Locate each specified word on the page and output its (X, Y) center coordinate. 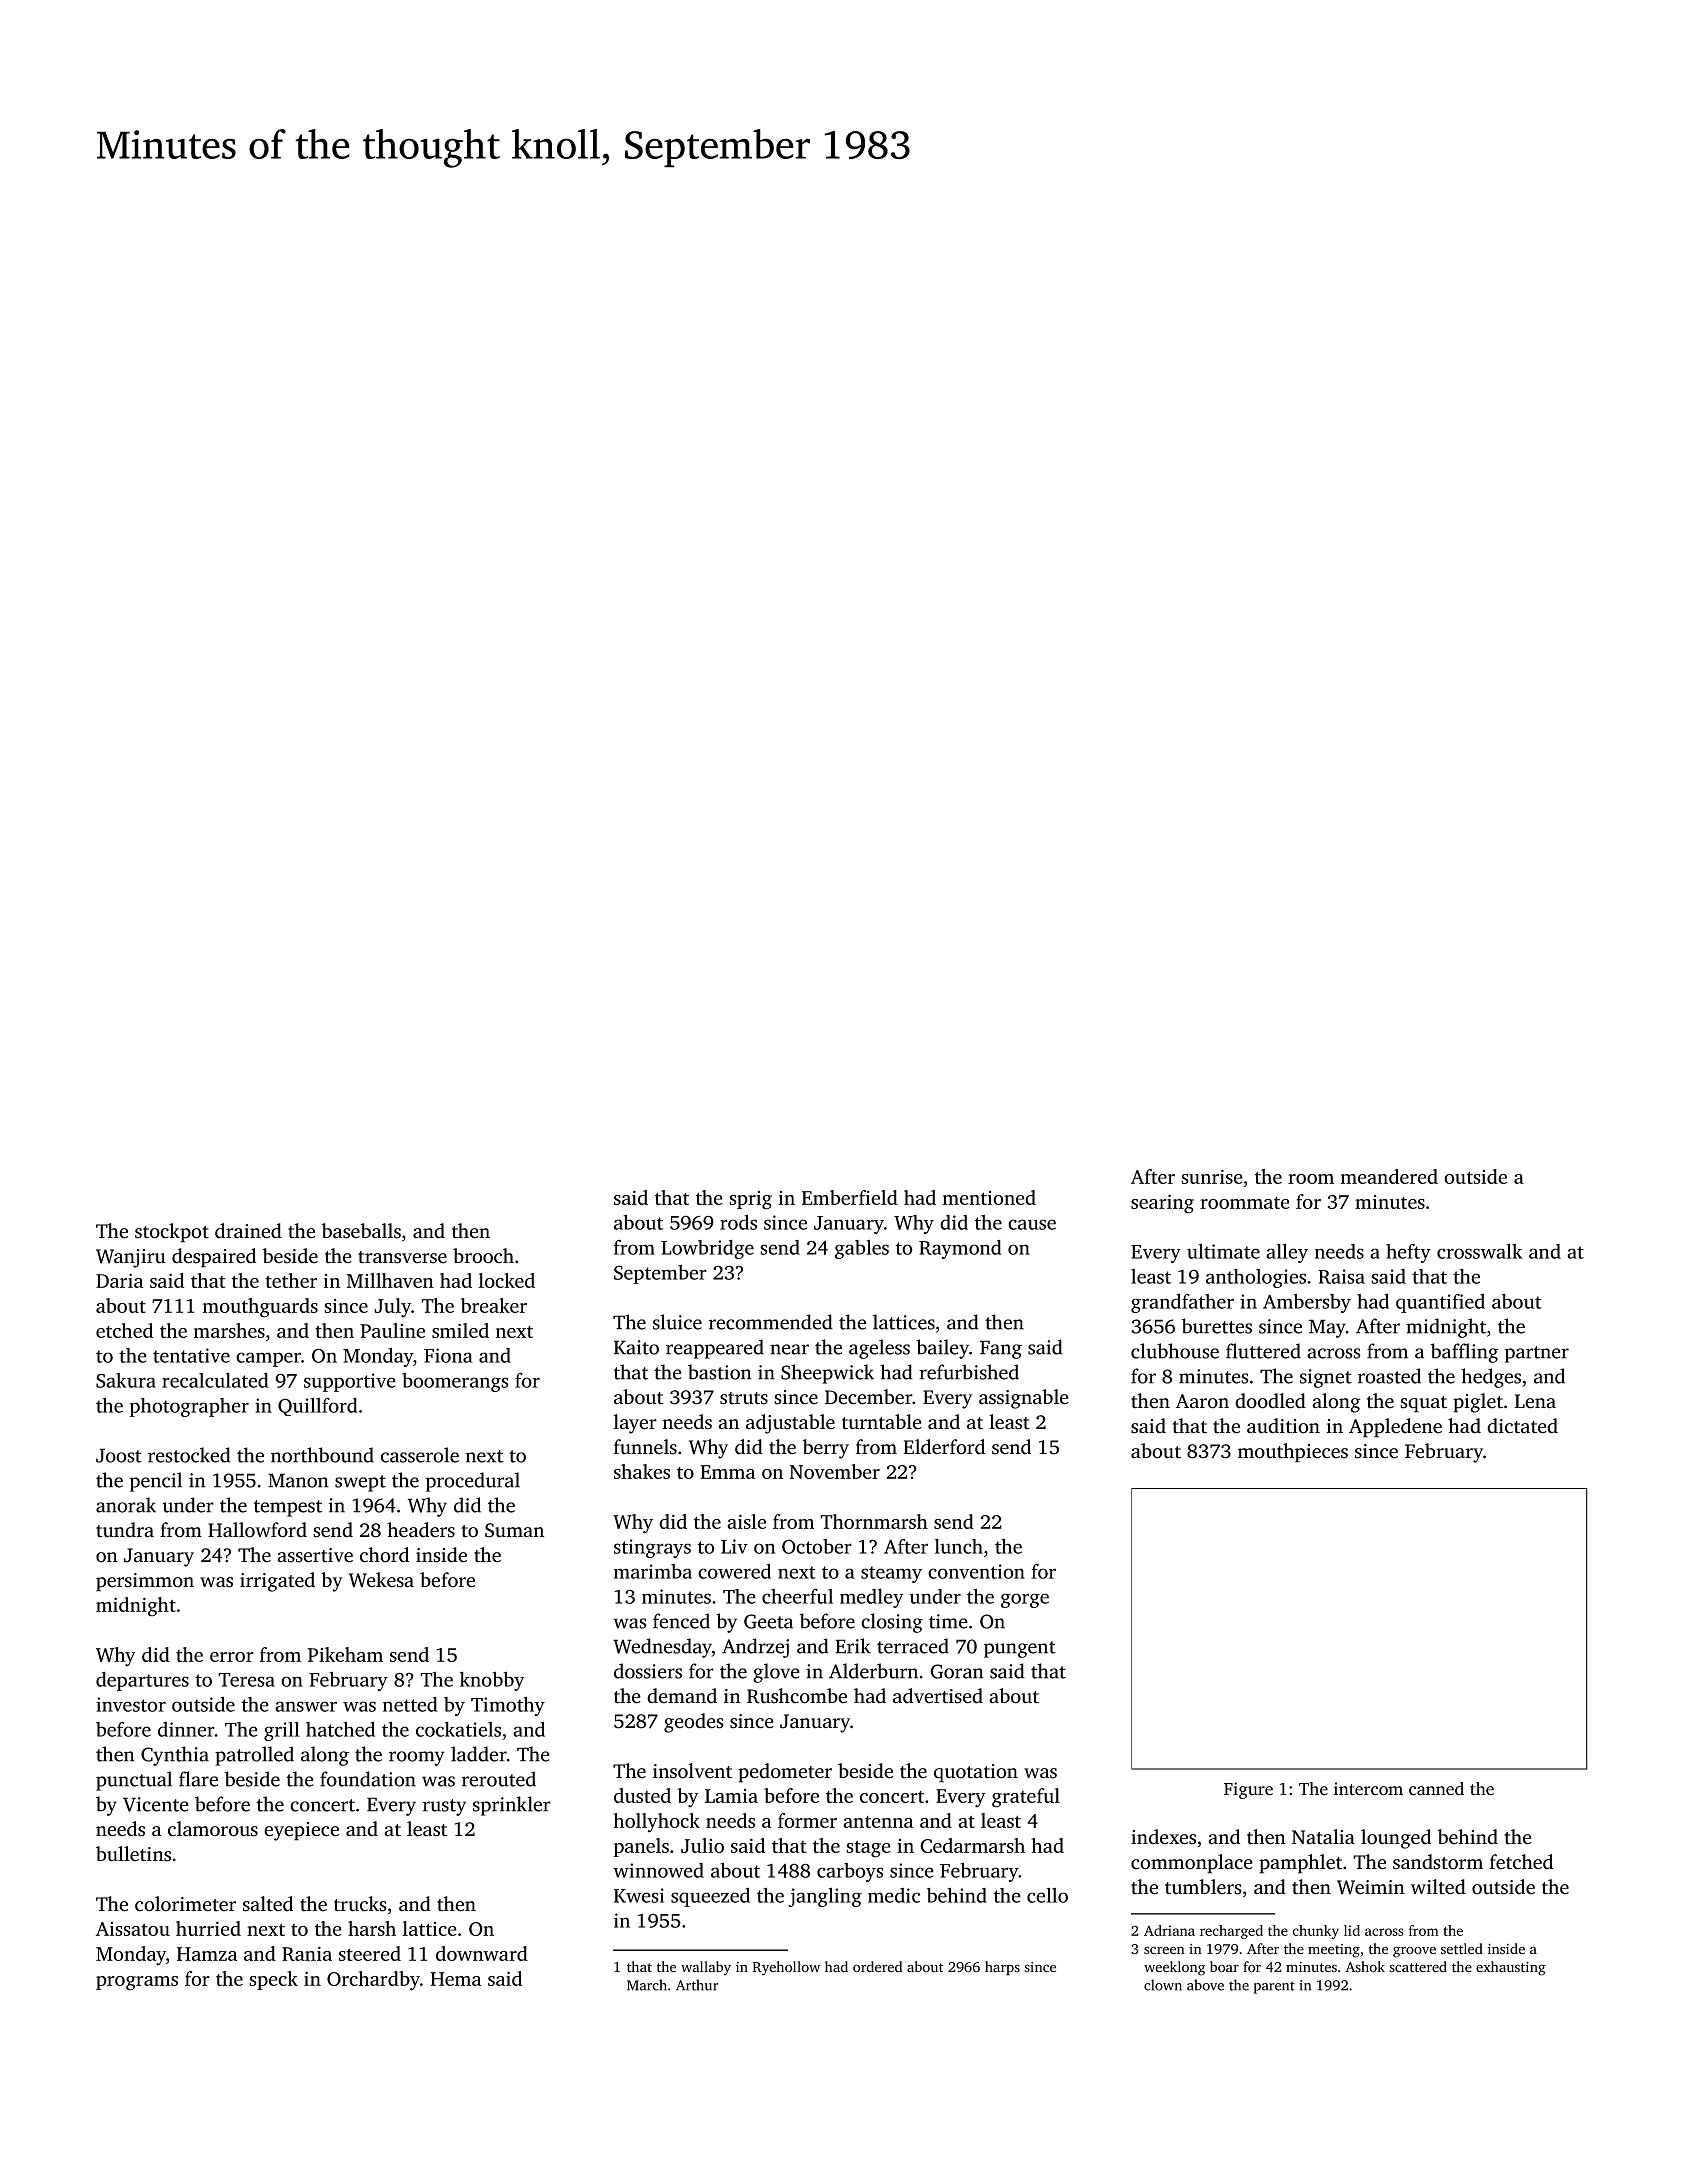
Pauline (392, 1330)
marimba (653, 1571)
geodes (694, 1723)
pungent (1020, 1649)
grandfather (1182, 1303)
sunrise (1212, 1176)
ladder (479, 1754)
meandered (1389, 1176)
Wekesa (381, 1580)
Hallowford (257, 1530)
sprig (750, 1200)
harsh (372, 1928)
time (948, 1621)
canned (1436, 1789)
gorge (1025, 1600)
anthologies (1256, 1278)
